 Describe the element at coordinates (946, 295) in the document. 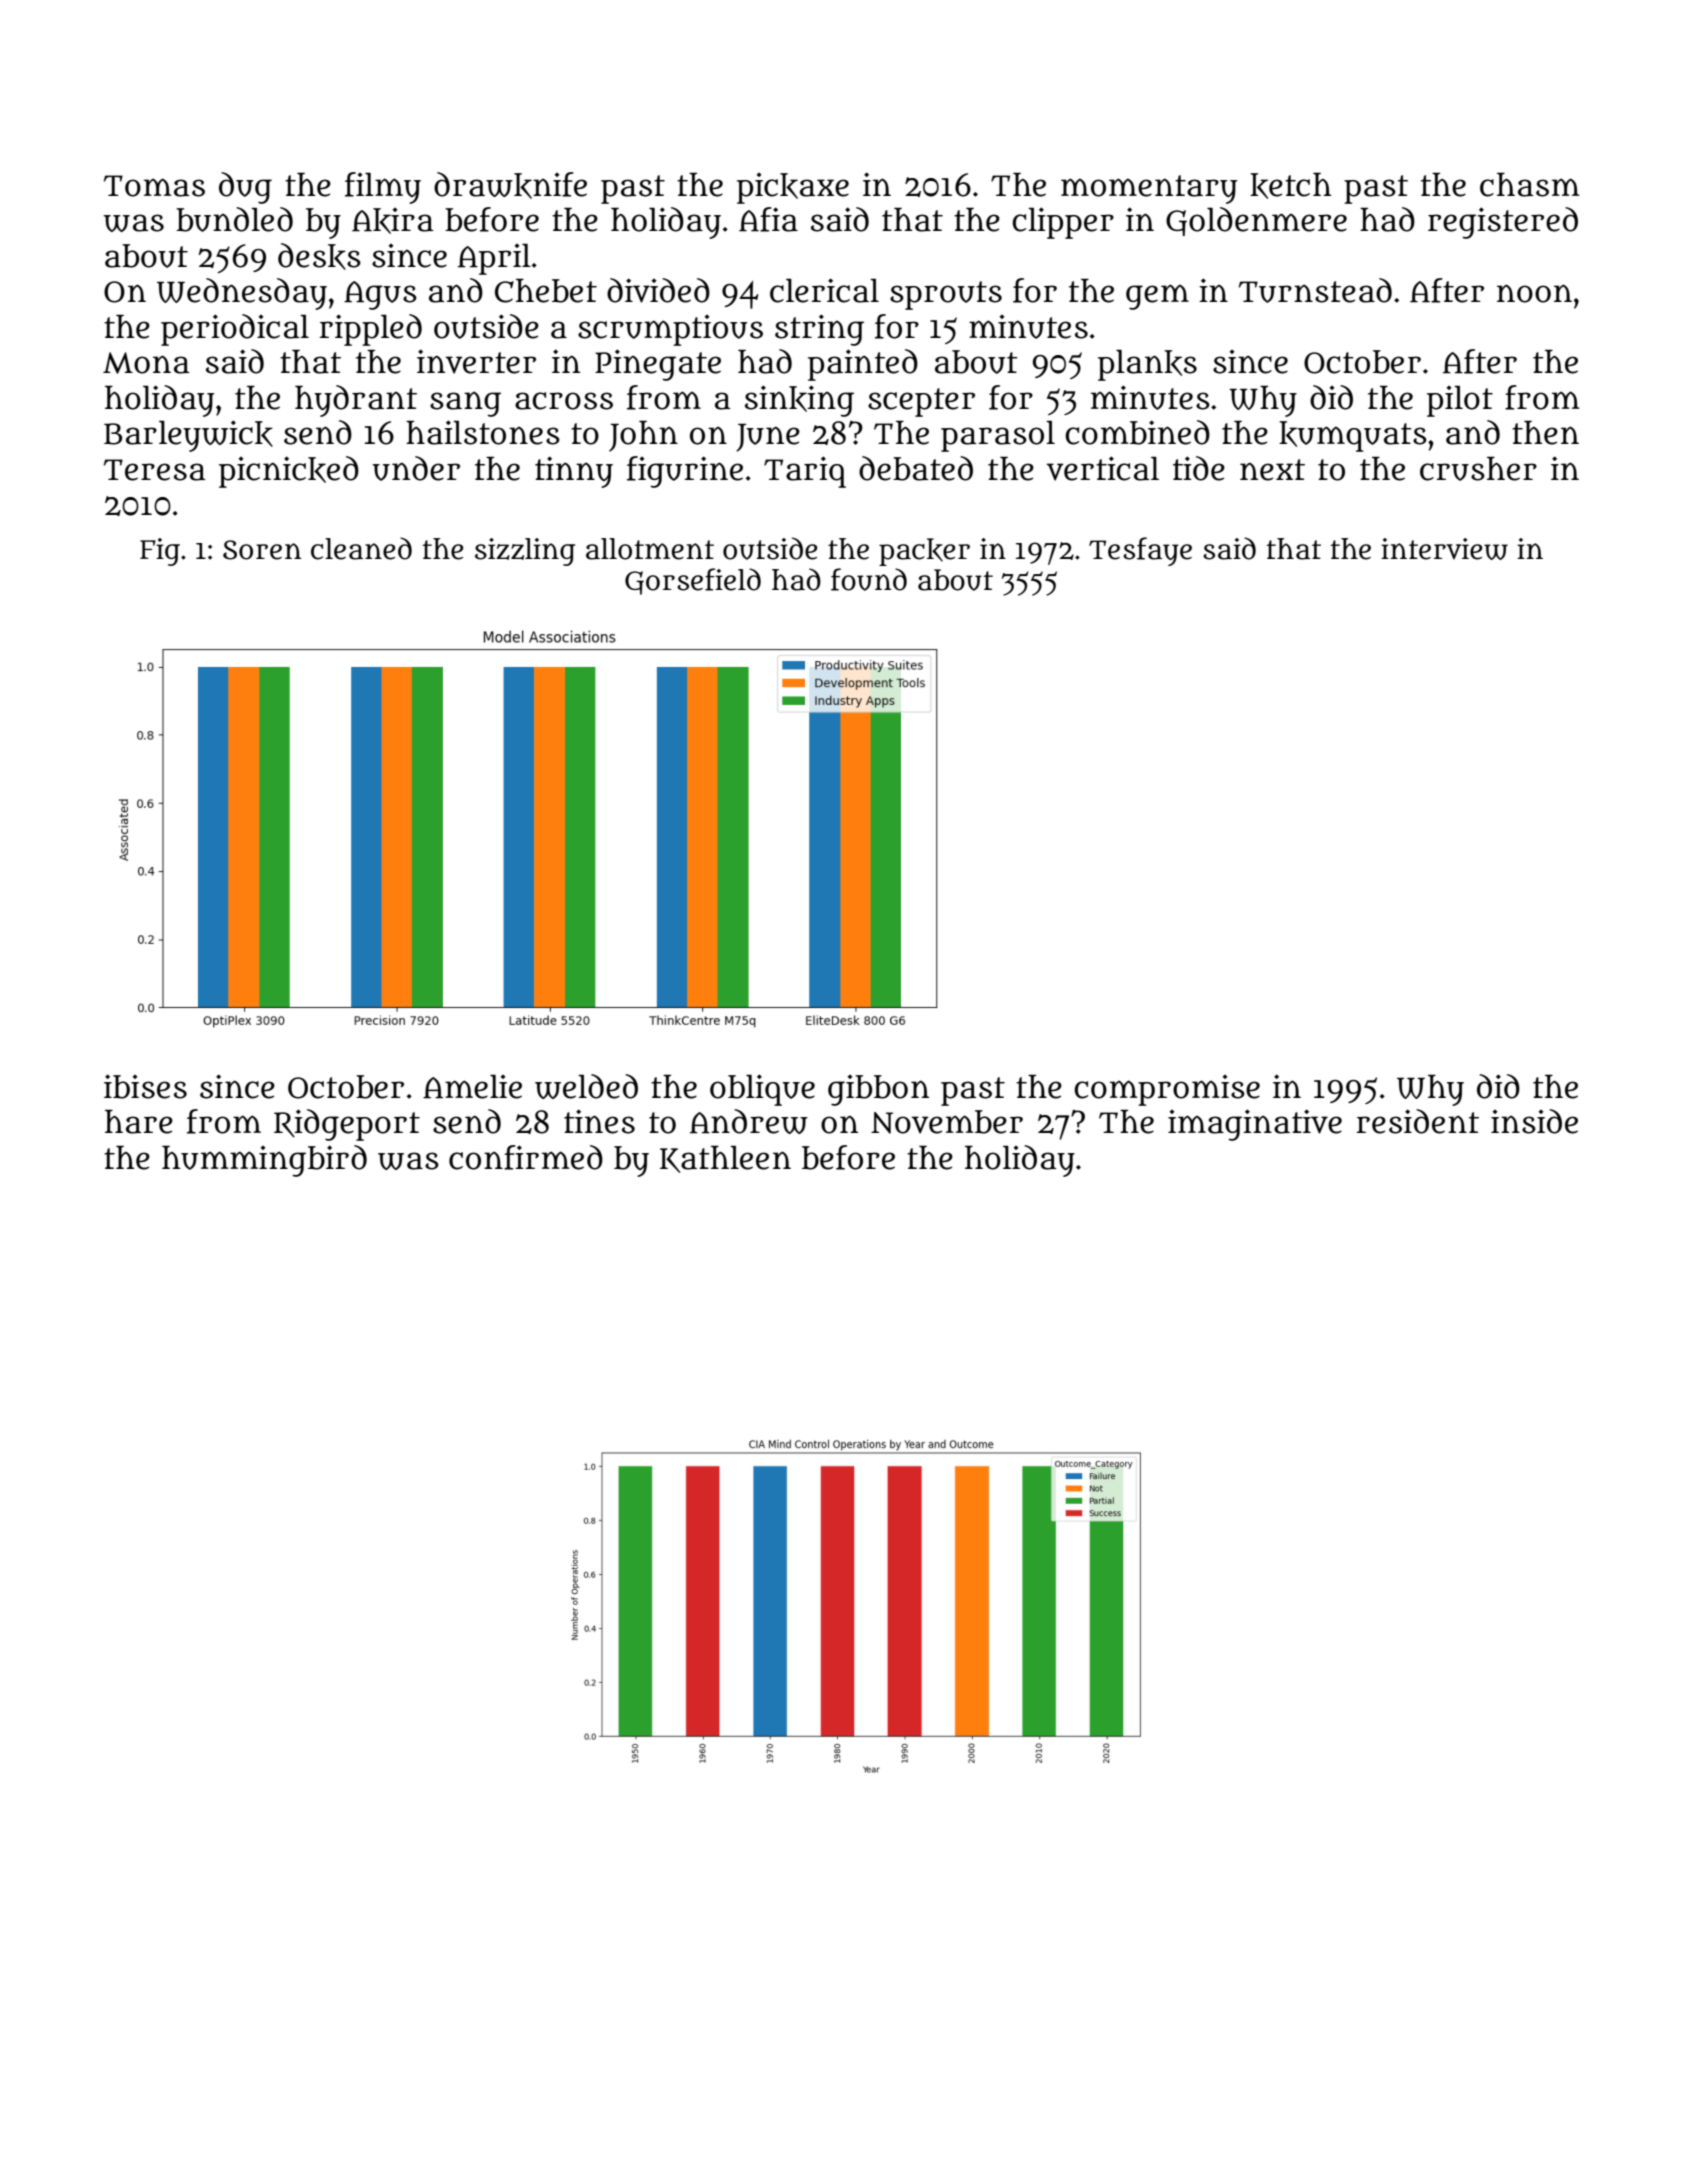

I see `sprouts` at that location.
